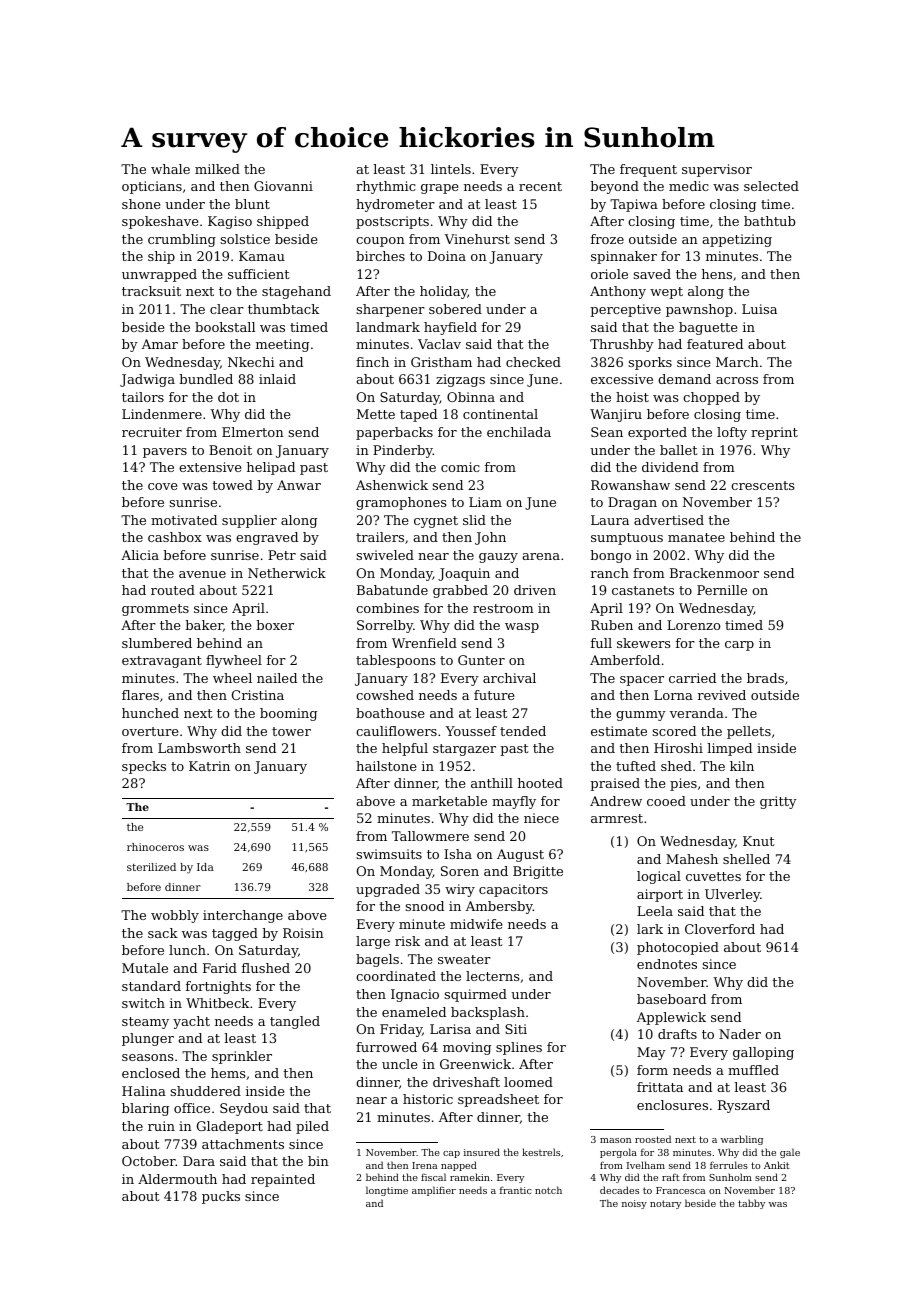 This document has height=1308, width=924. Describe the element at coordinates (312, 1127) in the document. I see `piled` at that location.
